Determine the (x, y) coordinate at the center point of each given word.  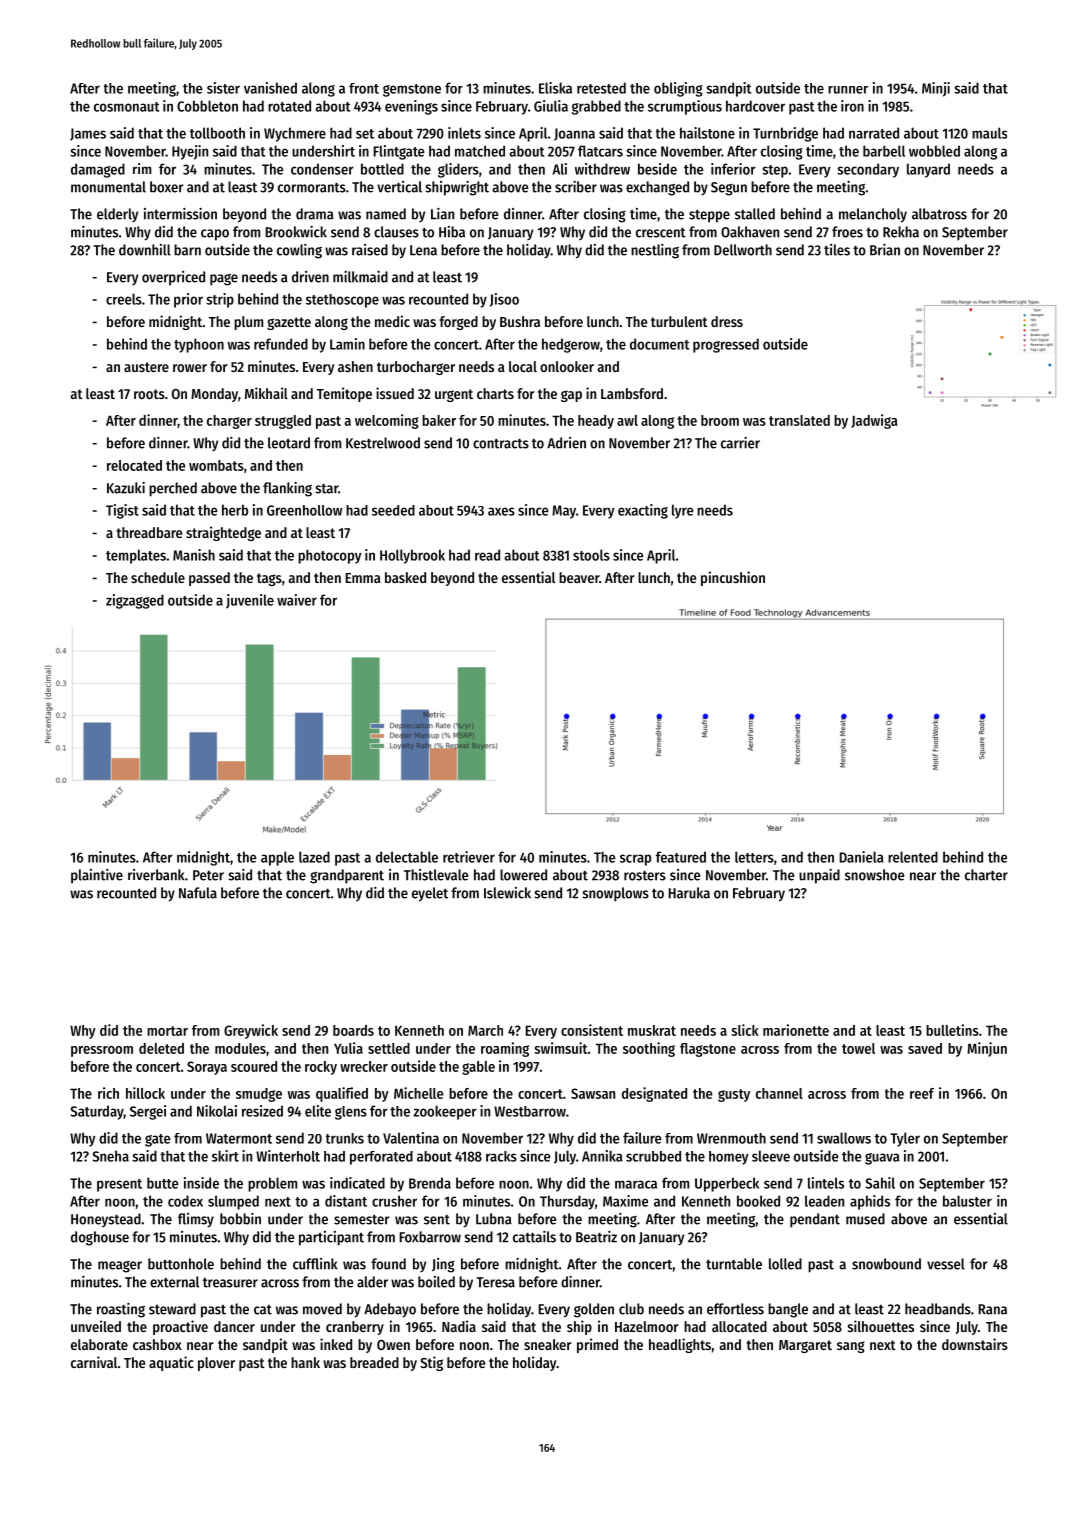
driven (310, 277)
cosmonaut (126, 107)
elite (318, 1111)
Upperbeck (727, 1184)
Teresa (495, 1282)
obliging (678, 89)
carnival (94, 1362)
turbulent (679, 321)
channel (779, 1093)
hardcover (755, 106)
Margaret (805, 1346)
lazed (314, 857)
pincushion (733, 578)
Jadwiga (874, 421)
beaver (579, 577)
